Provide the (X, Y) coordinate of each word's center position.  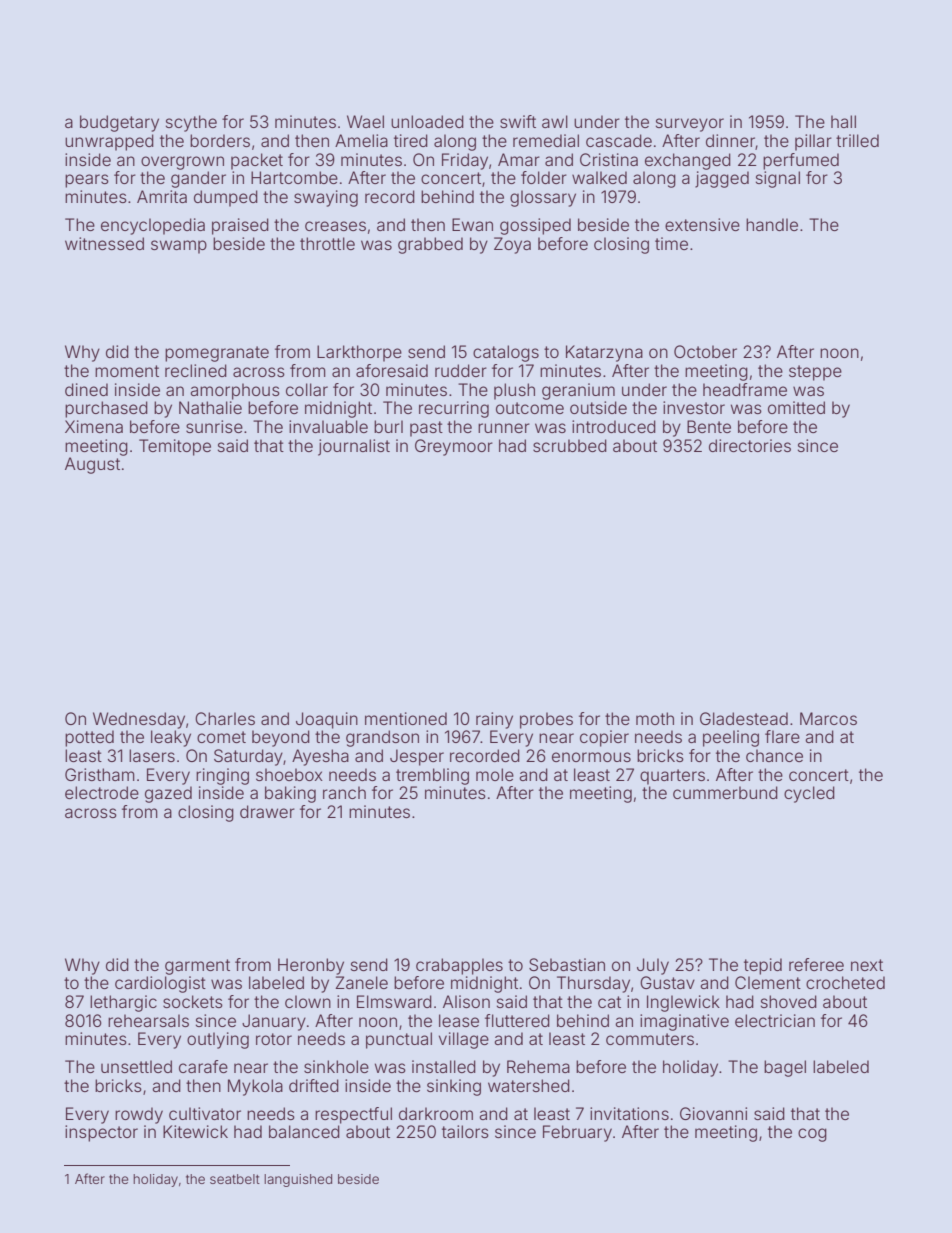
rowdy (139, 1115)
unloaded (427, 121)
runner (504, 428)
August (92, 465)
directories (750, 445)
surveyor (690, 125)
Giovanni (713, 1113)
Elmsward (394, 1001)
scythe (191, 123)
